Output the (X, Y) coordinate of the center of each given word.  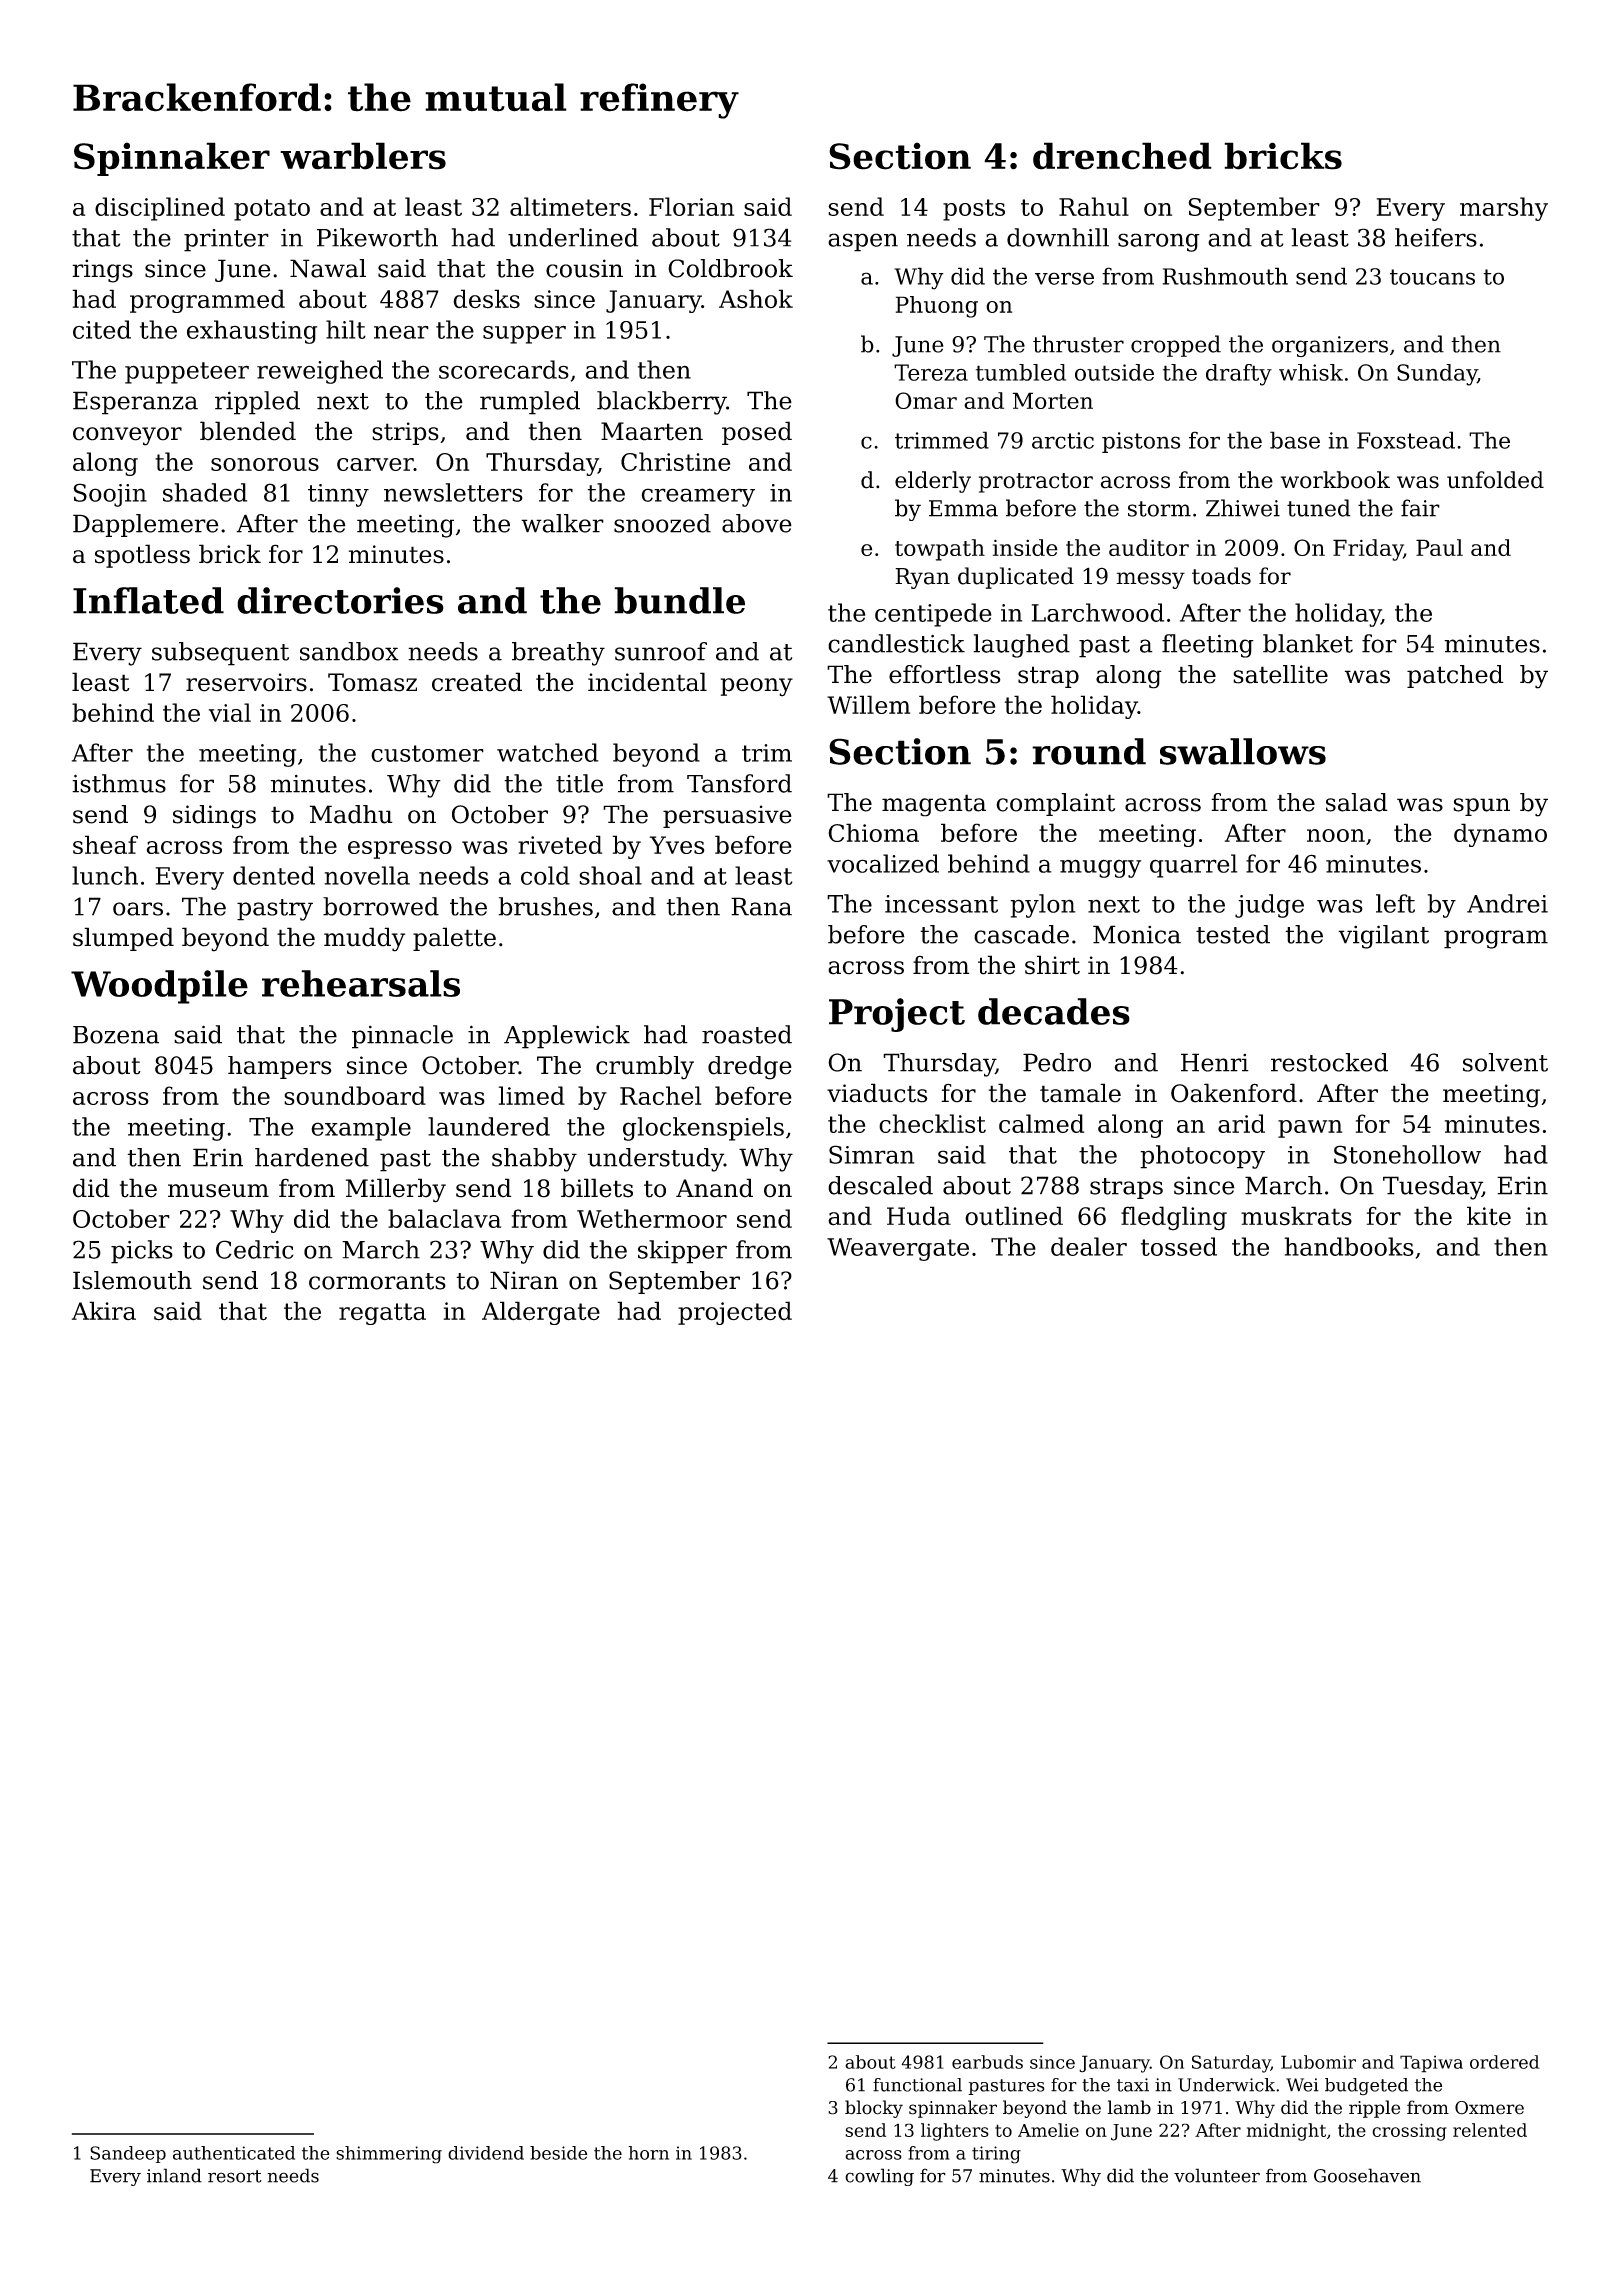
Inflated (148, 600)
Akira (104, 1310)
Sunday (1437, 375)
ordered (1505, 2062)
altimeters (570, 206)
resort (235, 2176)
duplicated (1016, 578)
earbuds (987, 2062)
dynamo (1500, 835)
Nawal (328, 268)
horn (648, 2153)
